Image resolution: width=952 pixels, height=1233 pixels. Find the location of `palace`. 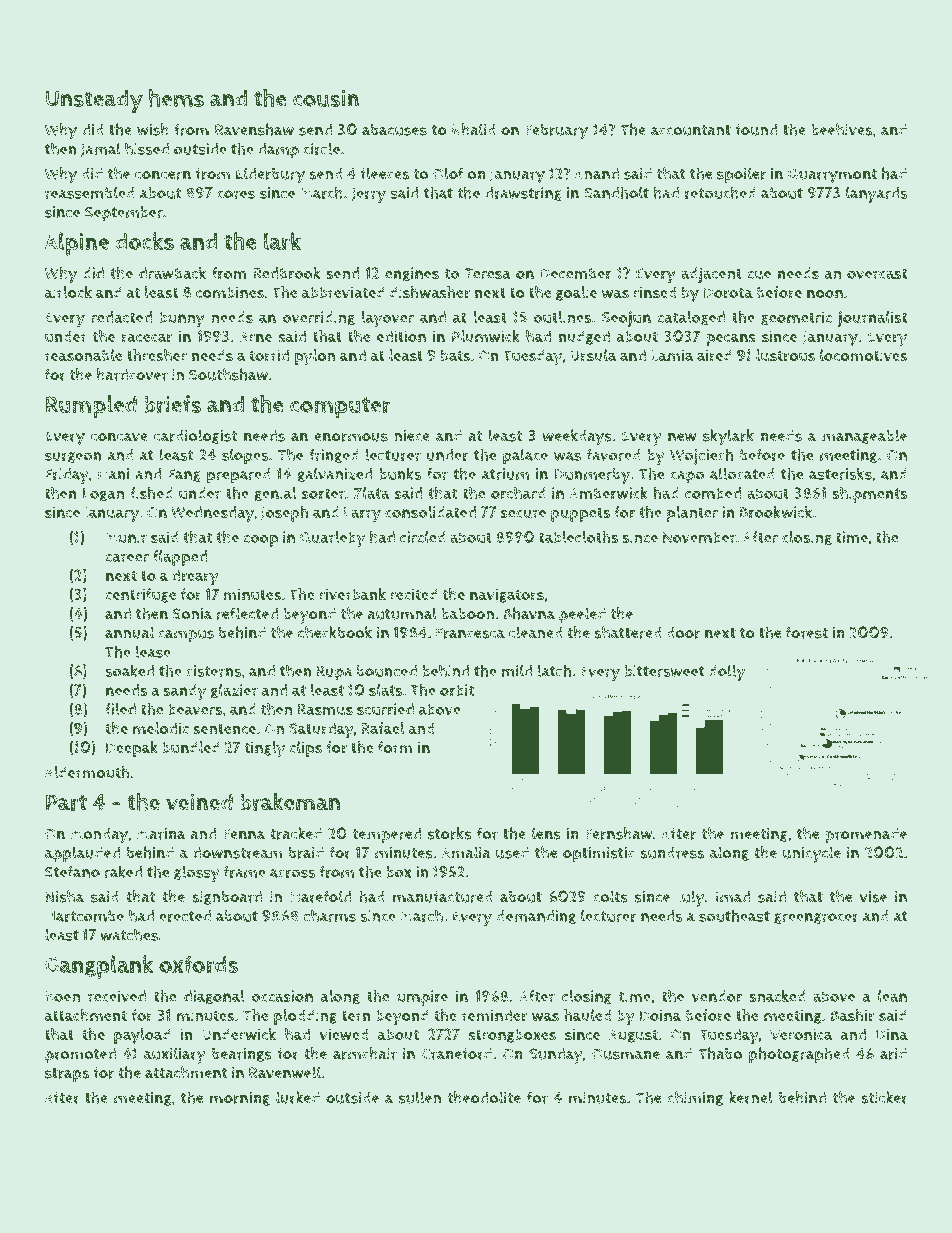

palace is located at coordinates (525, 456).
